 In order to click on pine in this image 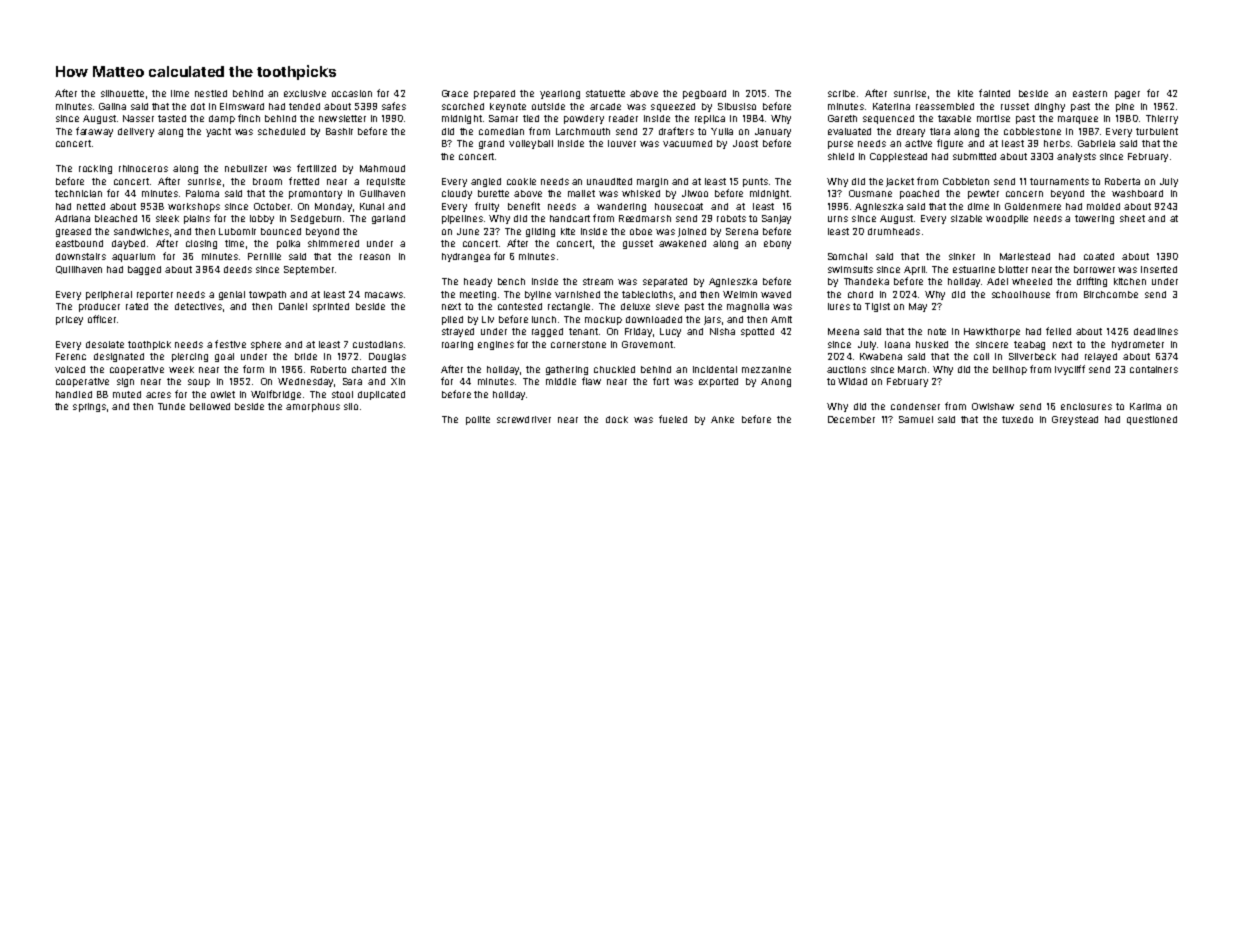, I will do `click(1125, 107)`.
